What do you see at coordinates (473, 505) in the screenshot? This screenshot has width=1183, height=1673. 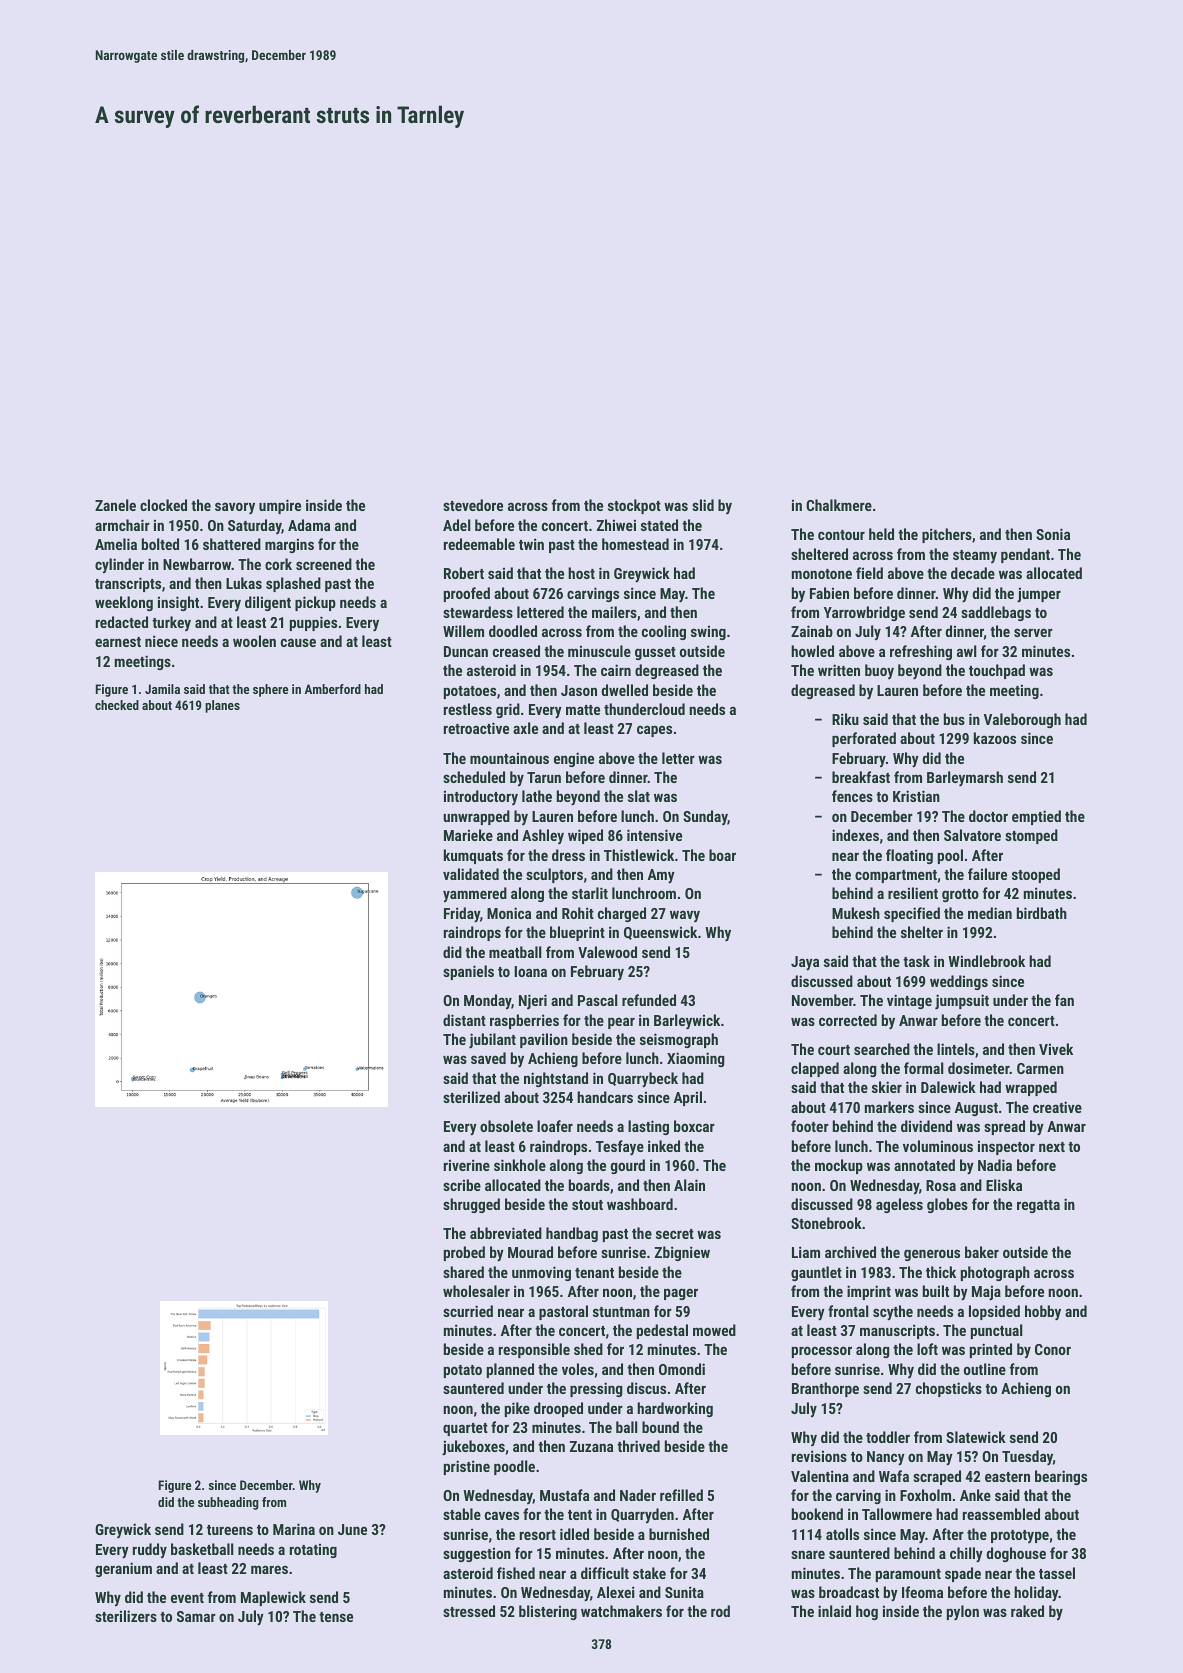 I see `stevedore` at bounding box center [473, 505].
